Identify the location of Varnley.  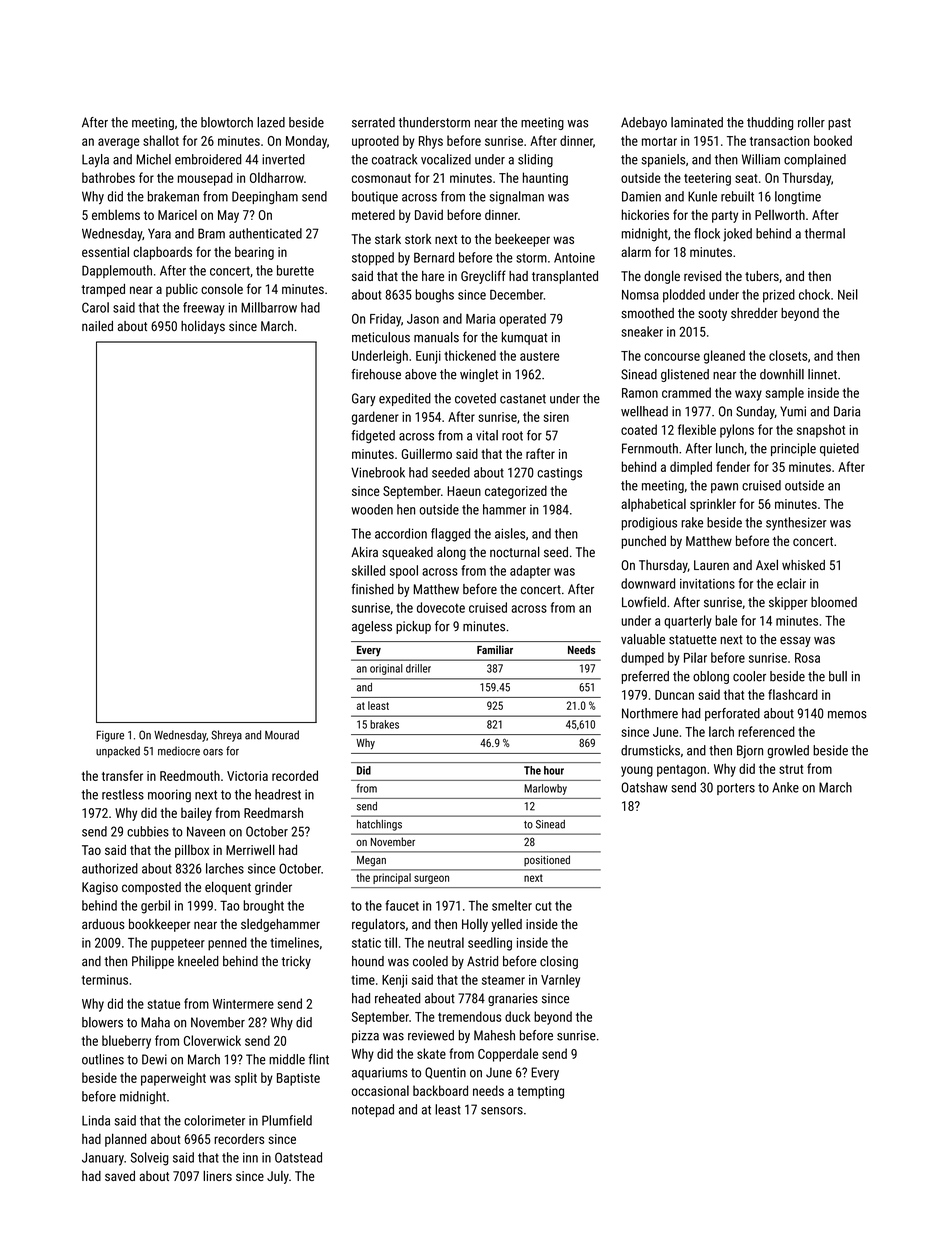
(560, 981).
